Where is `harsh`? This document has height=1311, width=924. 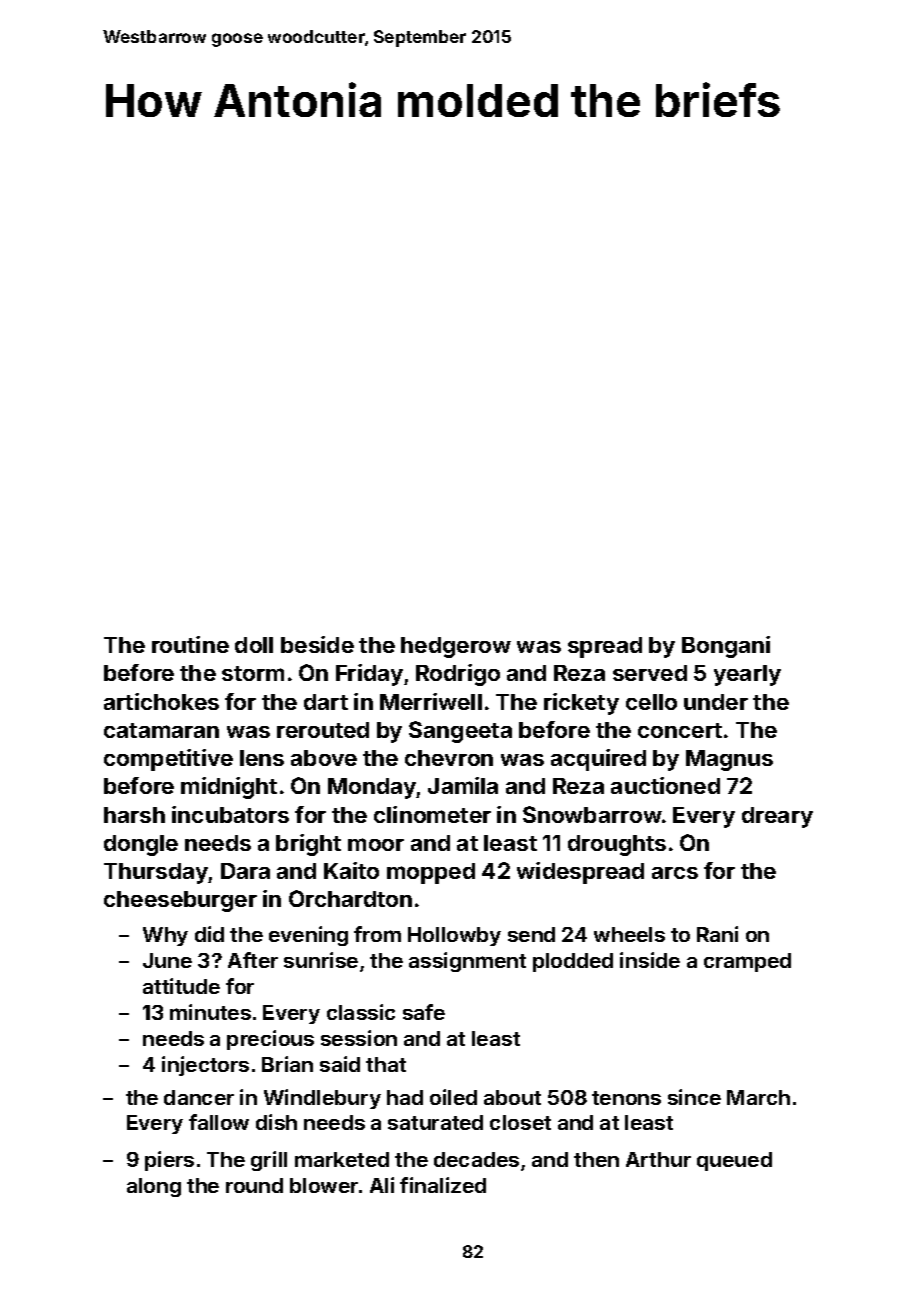
harsh is located at coordinates (134, 815).
